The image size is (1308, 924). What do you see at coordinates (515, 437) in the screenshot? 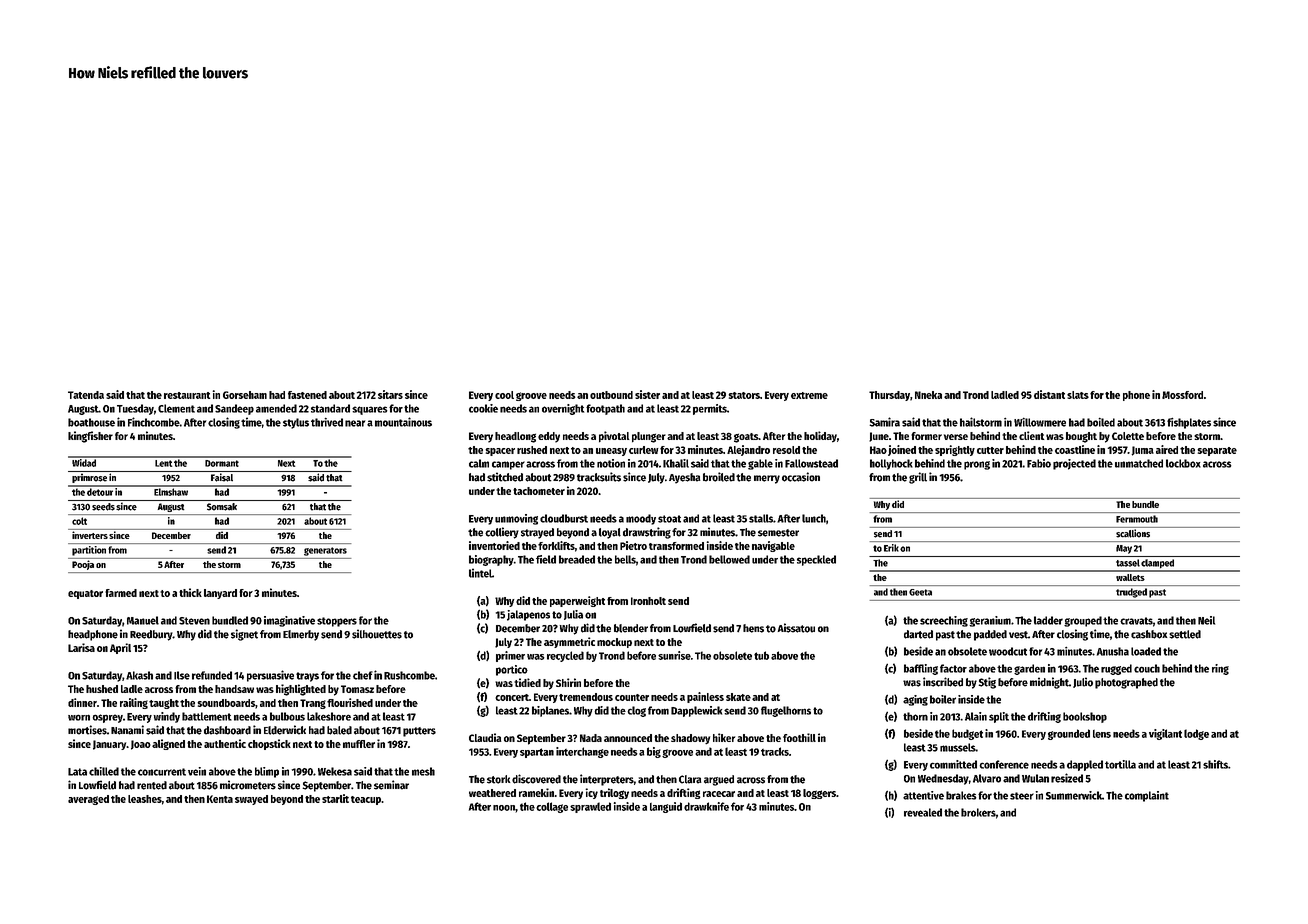
I see `headlong` at bounding box center [515, 437].
